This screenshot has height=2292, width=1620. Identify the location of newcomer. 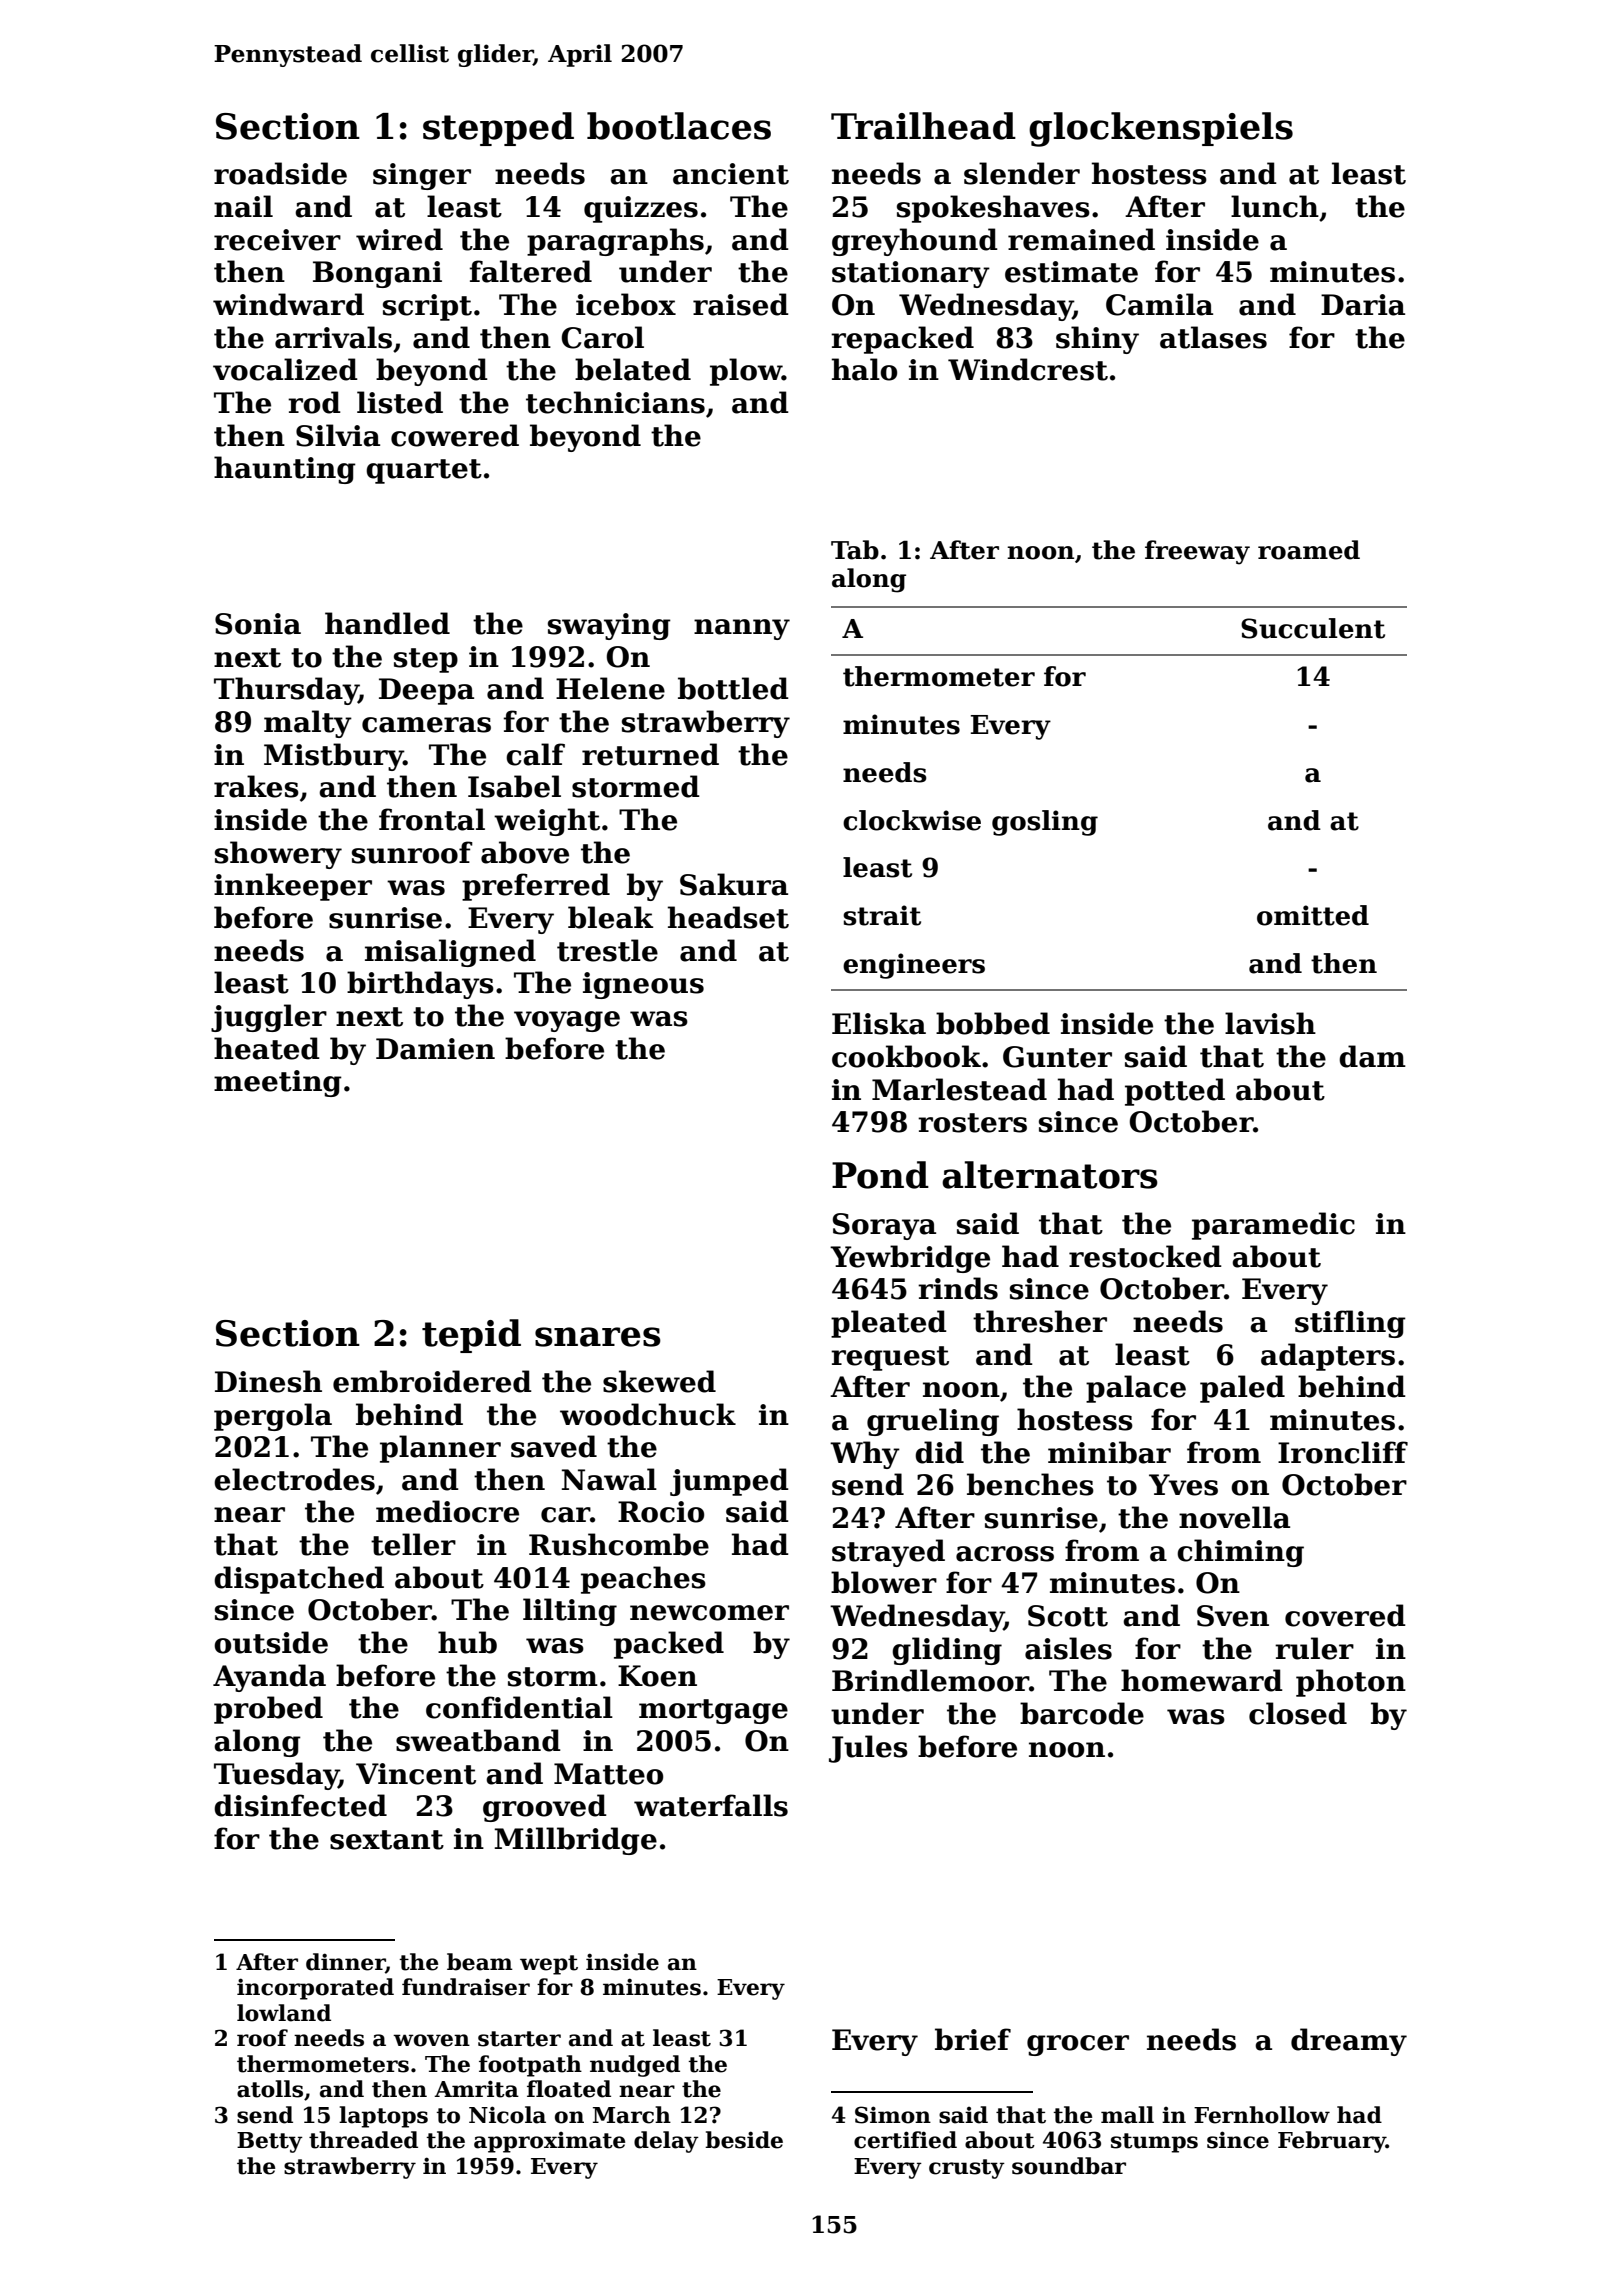
(709, 1613).
